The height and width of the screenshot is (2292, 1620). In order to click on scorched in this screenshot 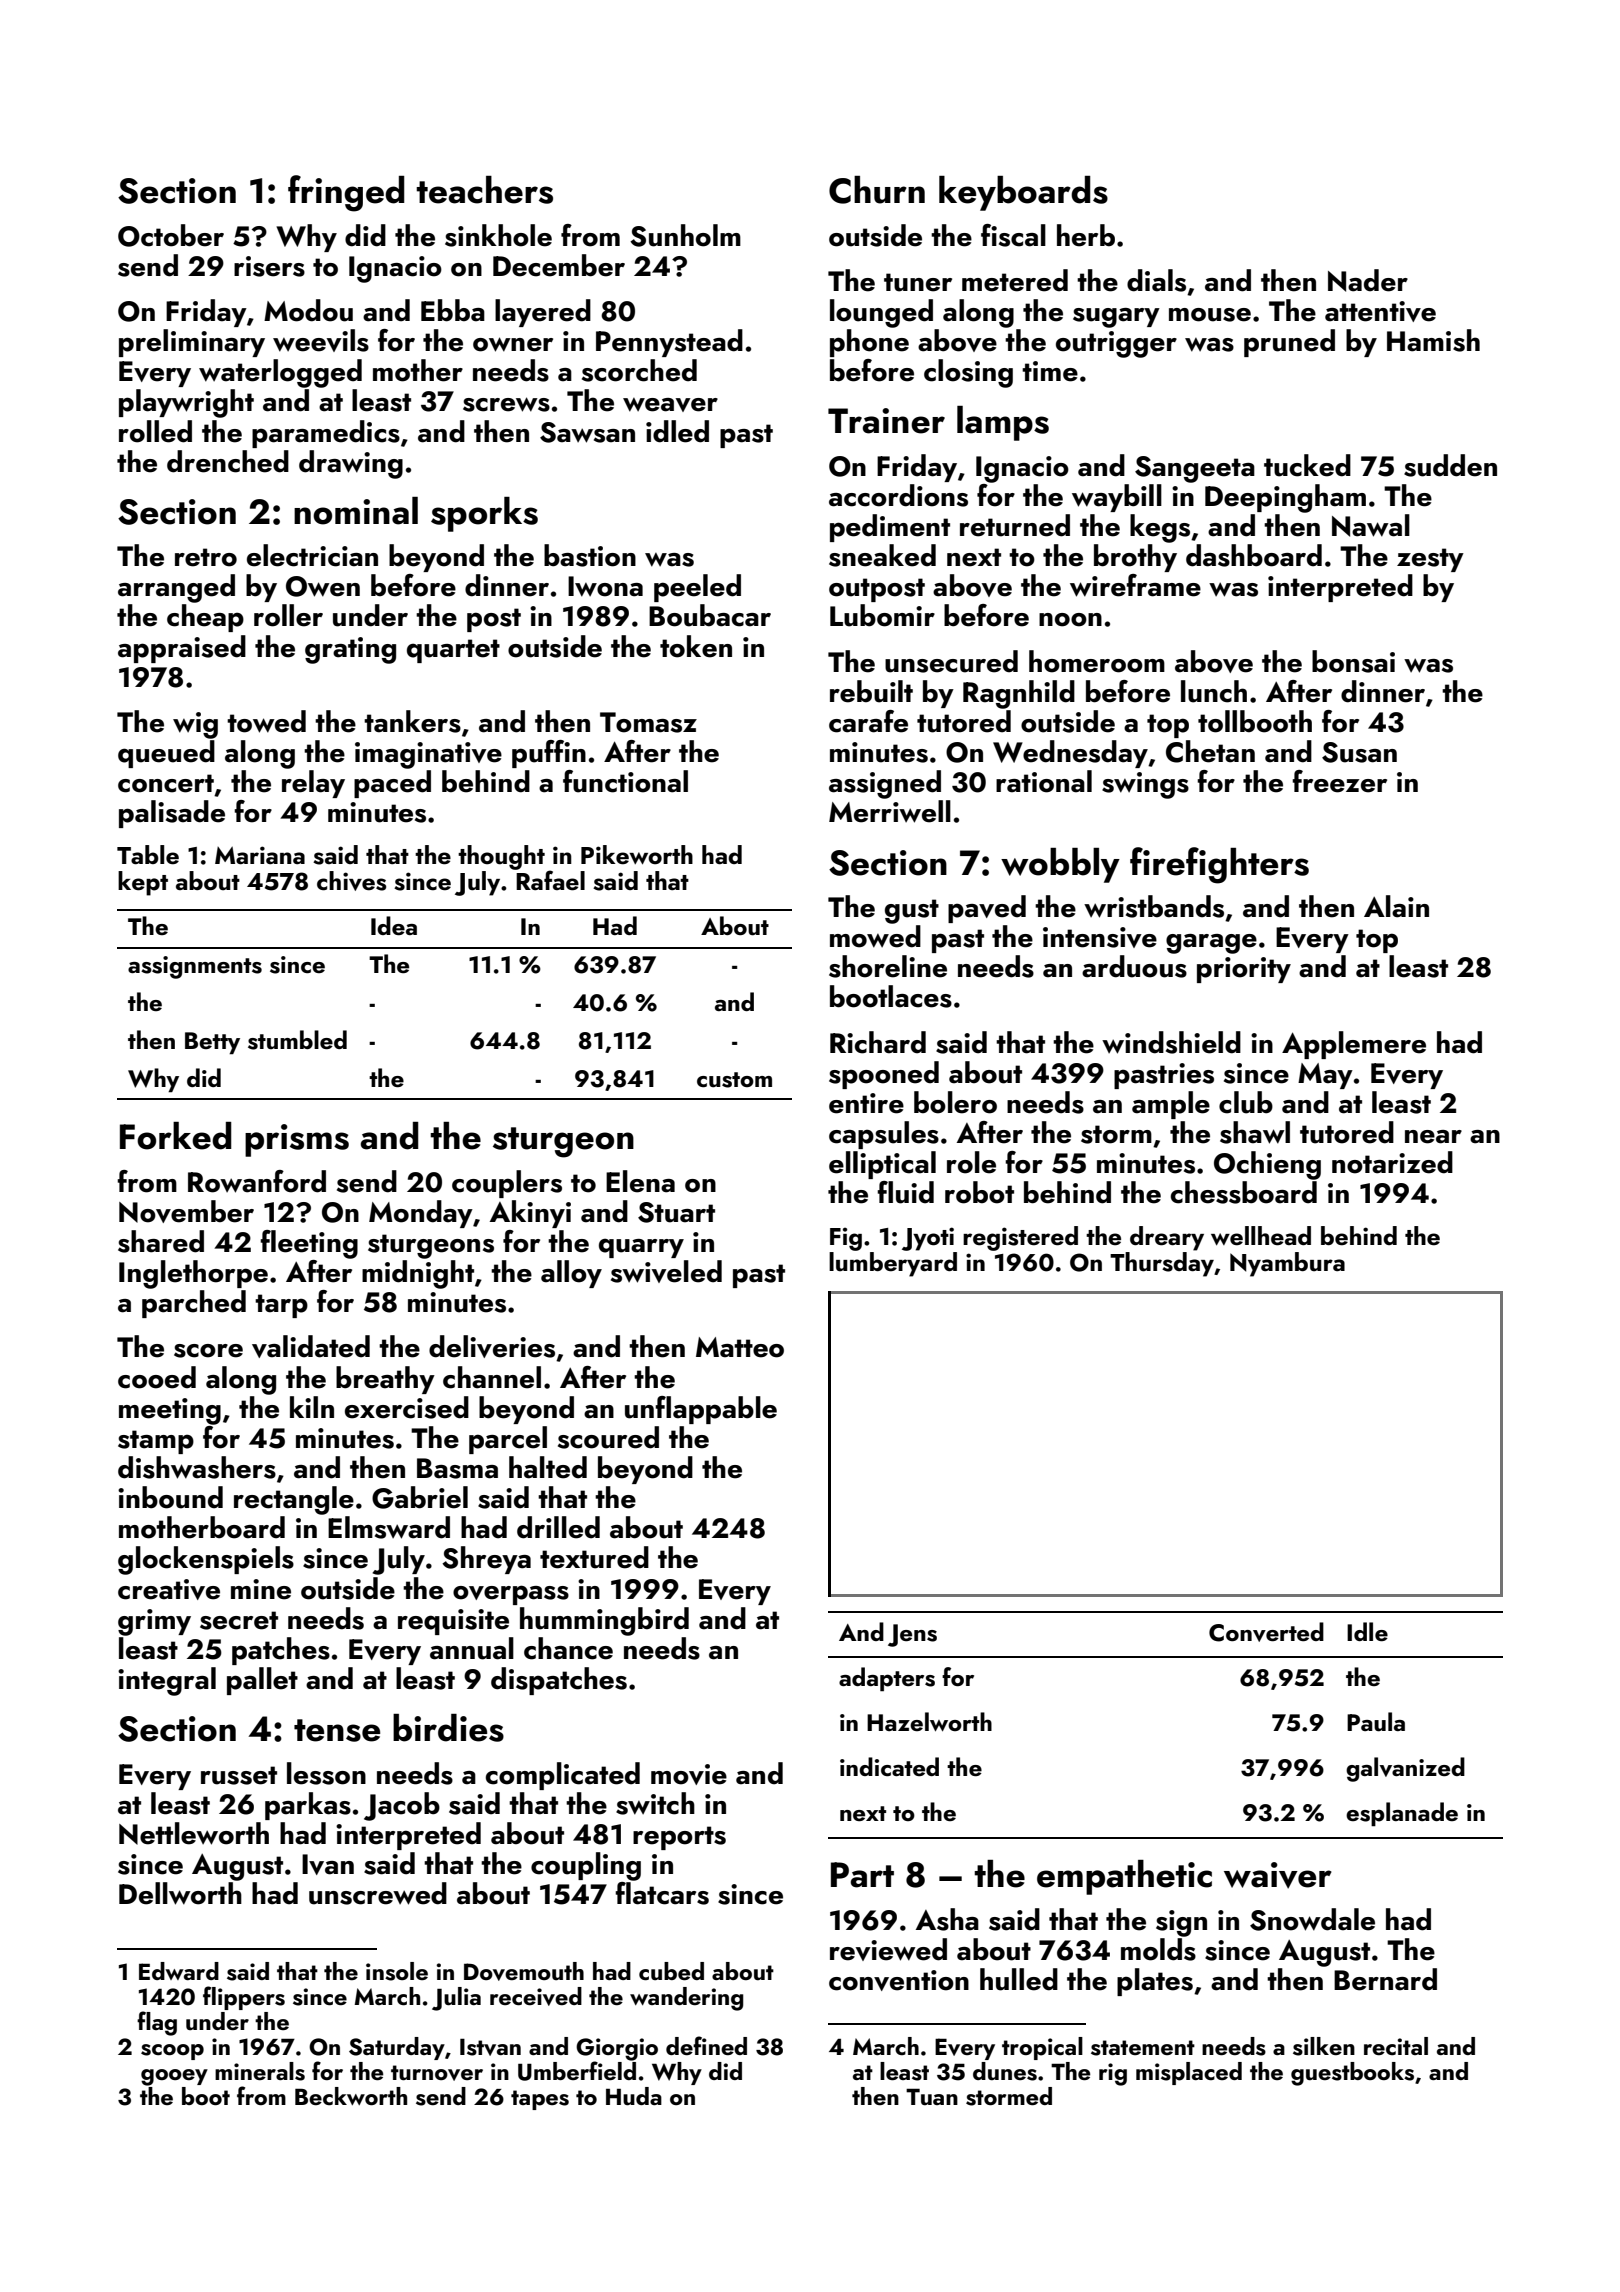, I will do `click(639, 370)`.
